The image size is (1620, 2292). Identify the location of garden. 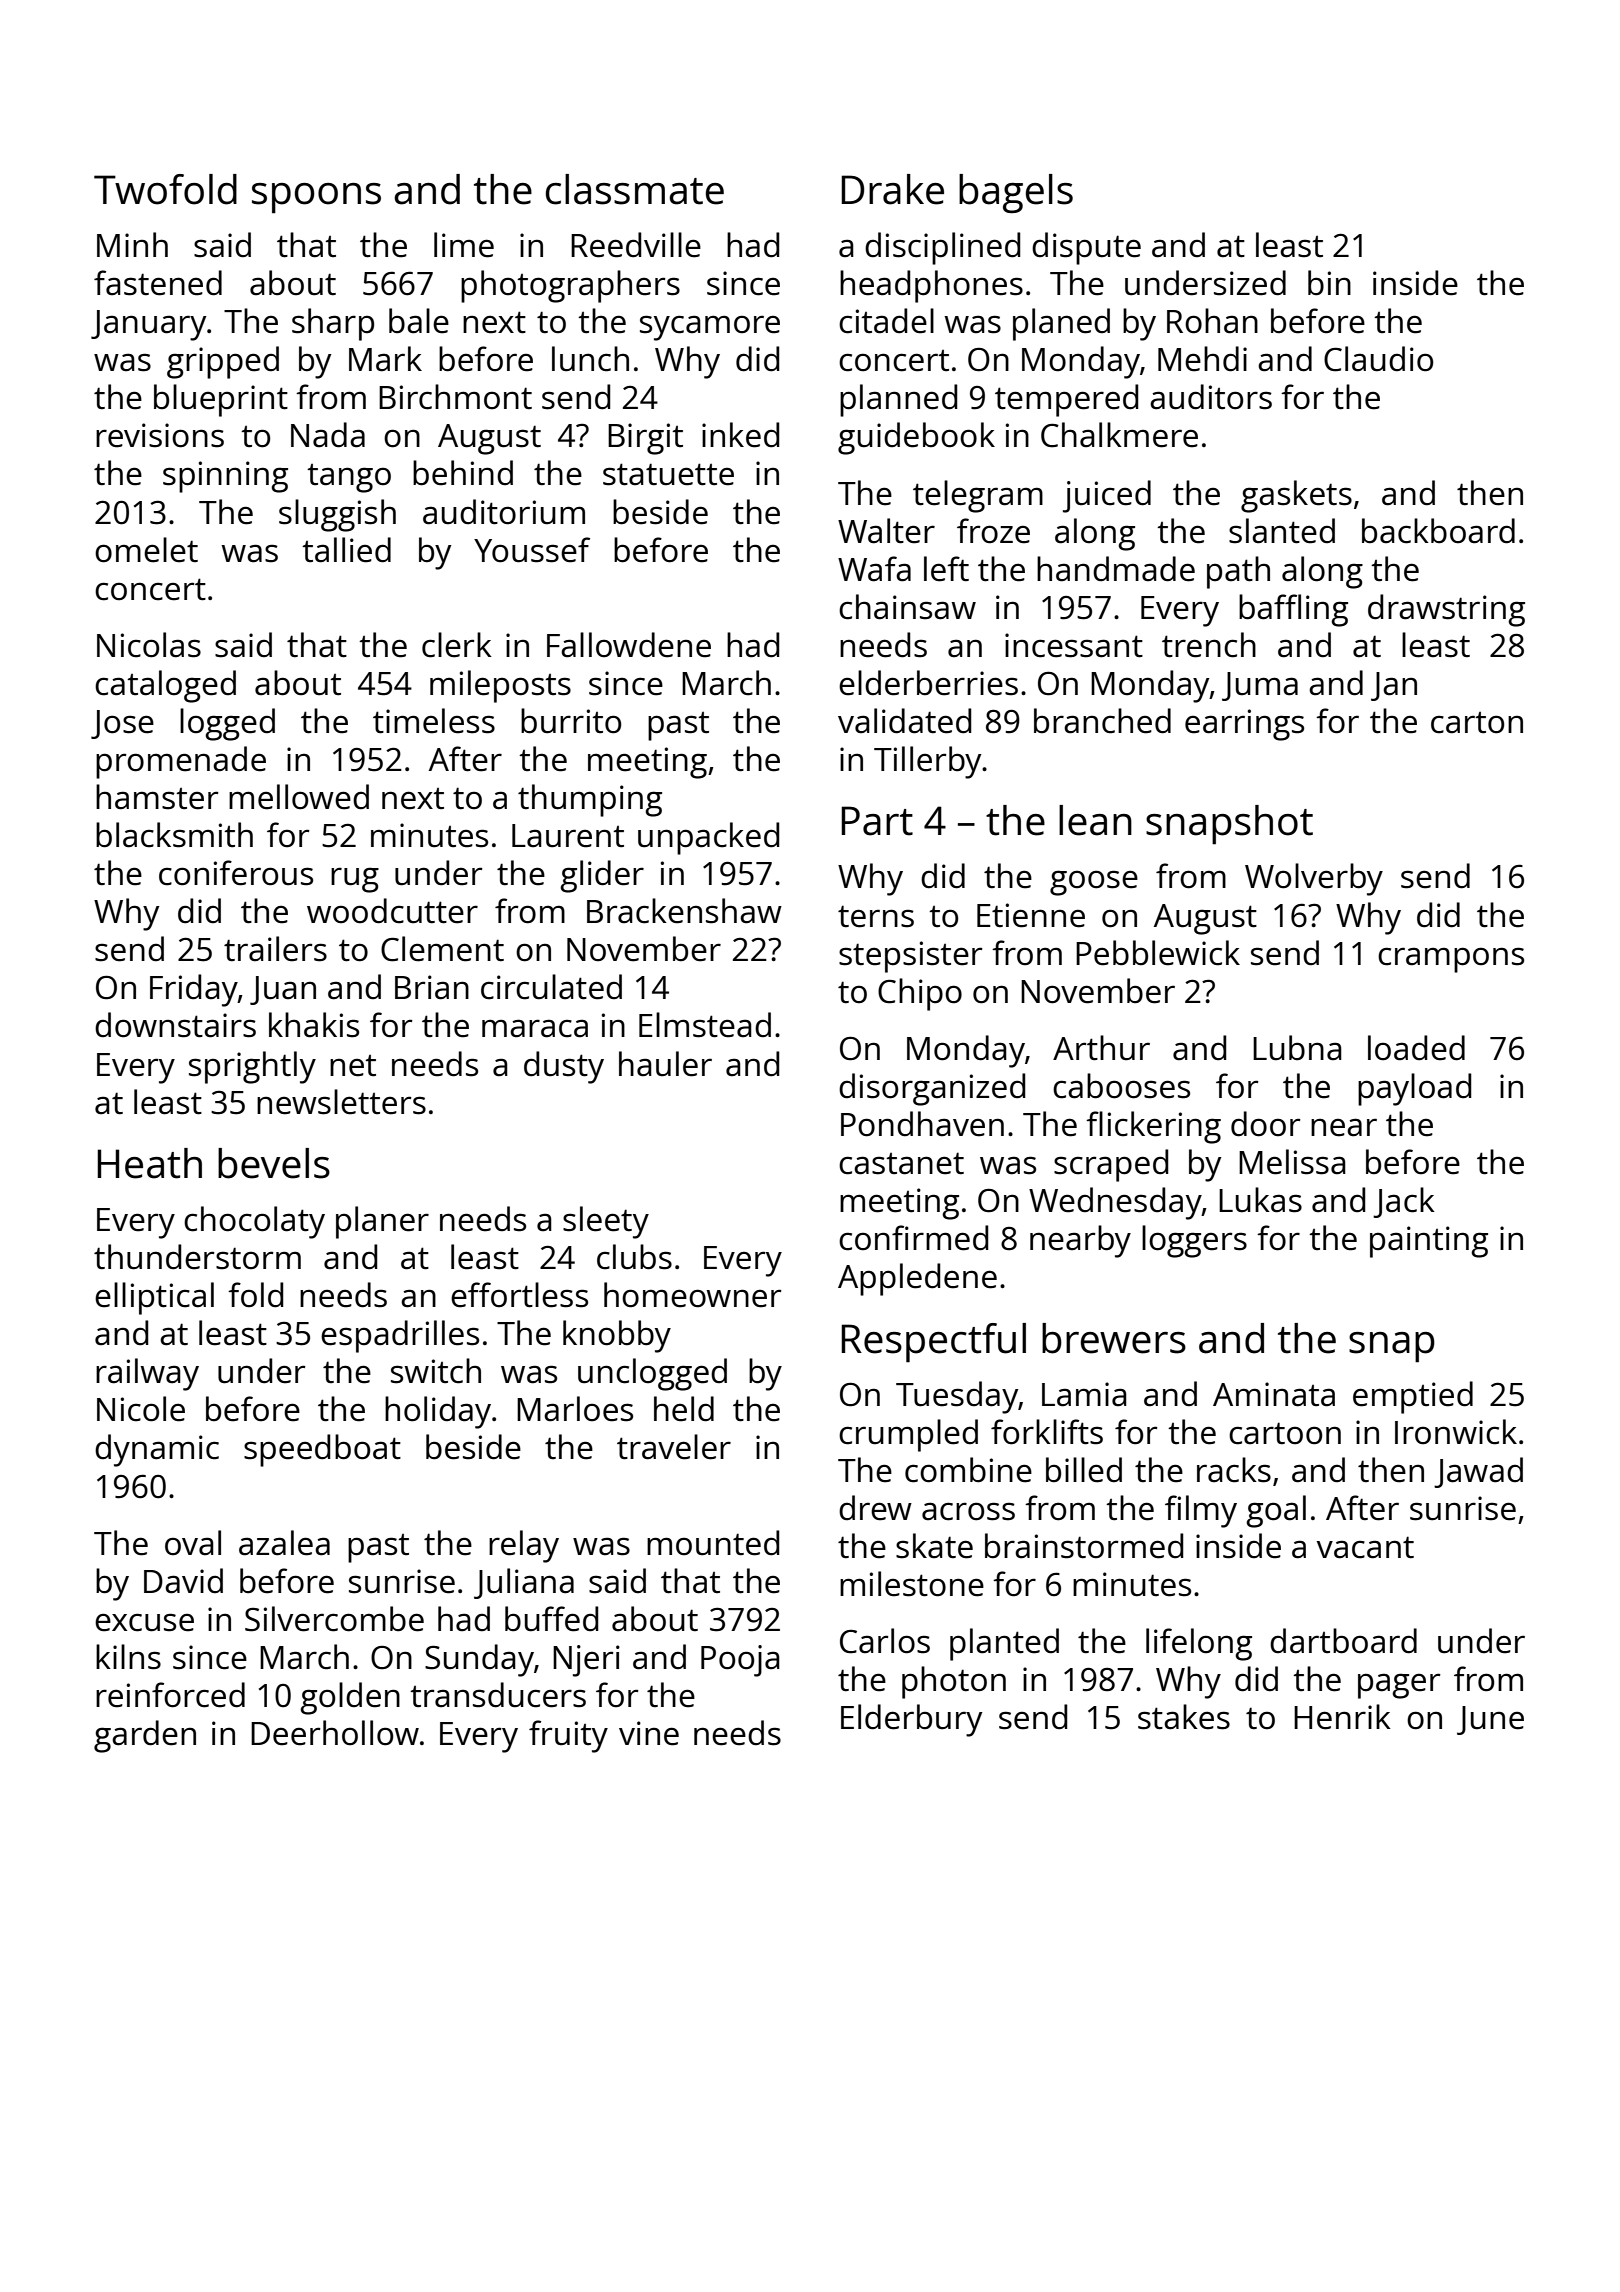
(145, 1736).
